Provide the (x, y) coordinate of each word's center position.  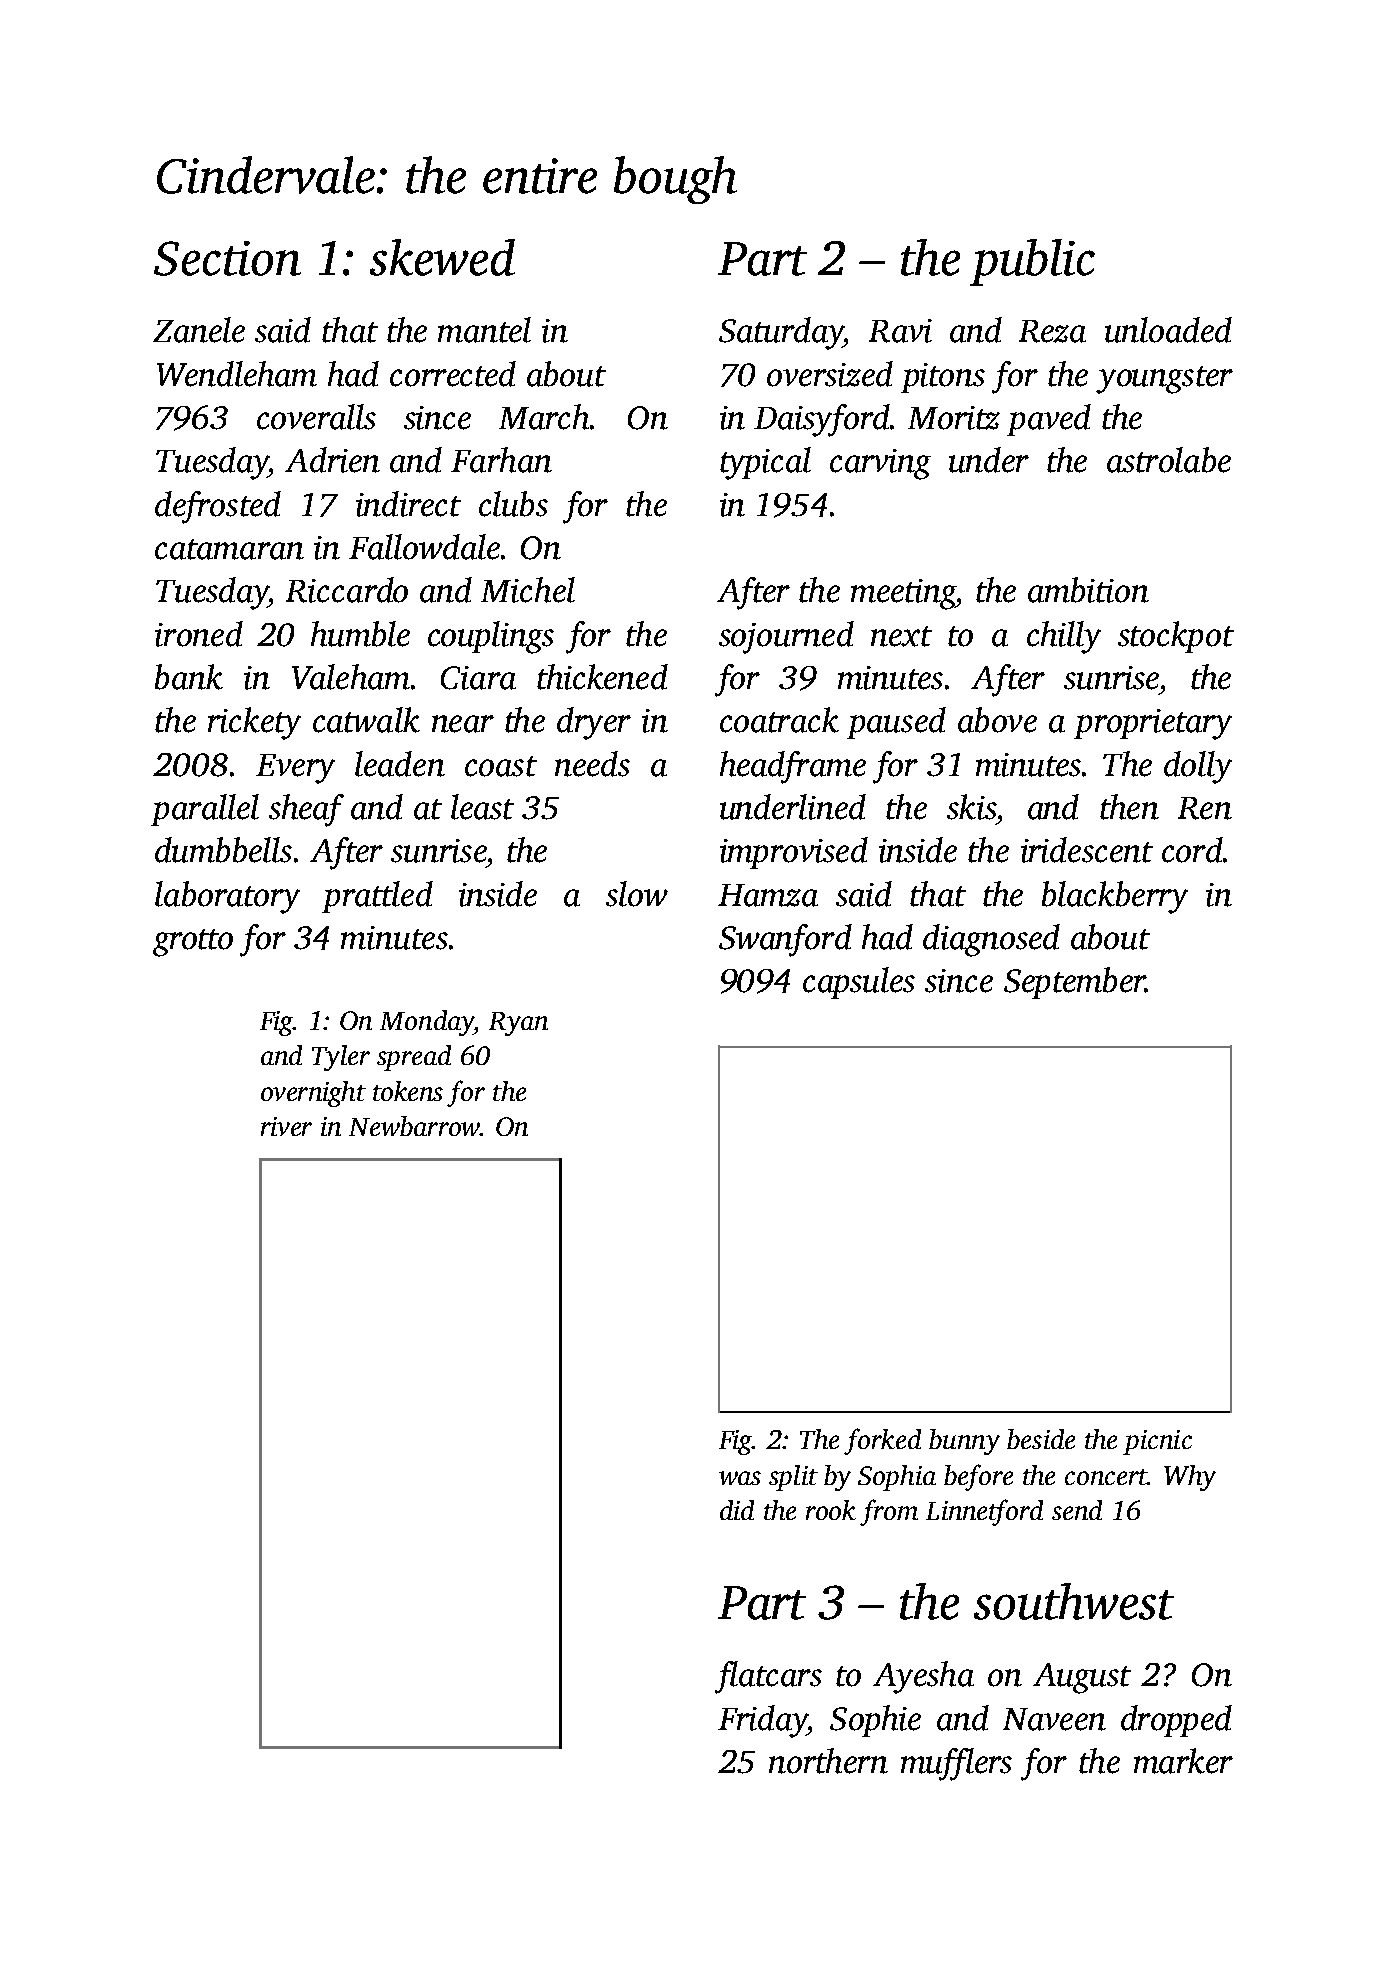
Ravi (900, 331)
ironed (199, 634)
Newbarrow (414, 1126)
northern (828, 1761)
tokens (408, 1091)
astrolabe (1169, 460)
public (1032, 262)
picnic (1157, 1442)
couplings (491, 637)
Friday (762, 1721)
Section (227, 258)
